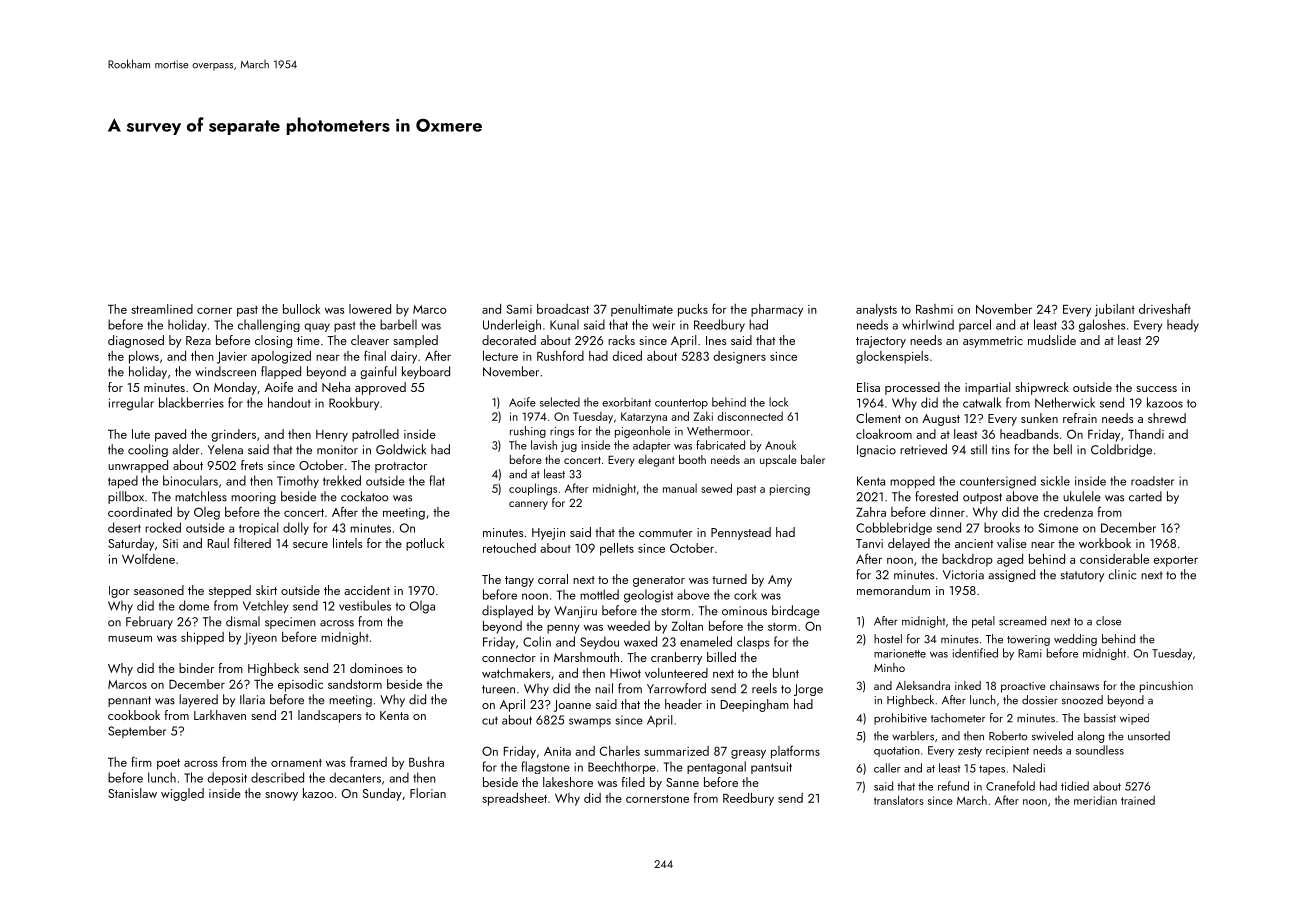 The image size is (1308, 924). I want to click on closing, so click(273, 341).
